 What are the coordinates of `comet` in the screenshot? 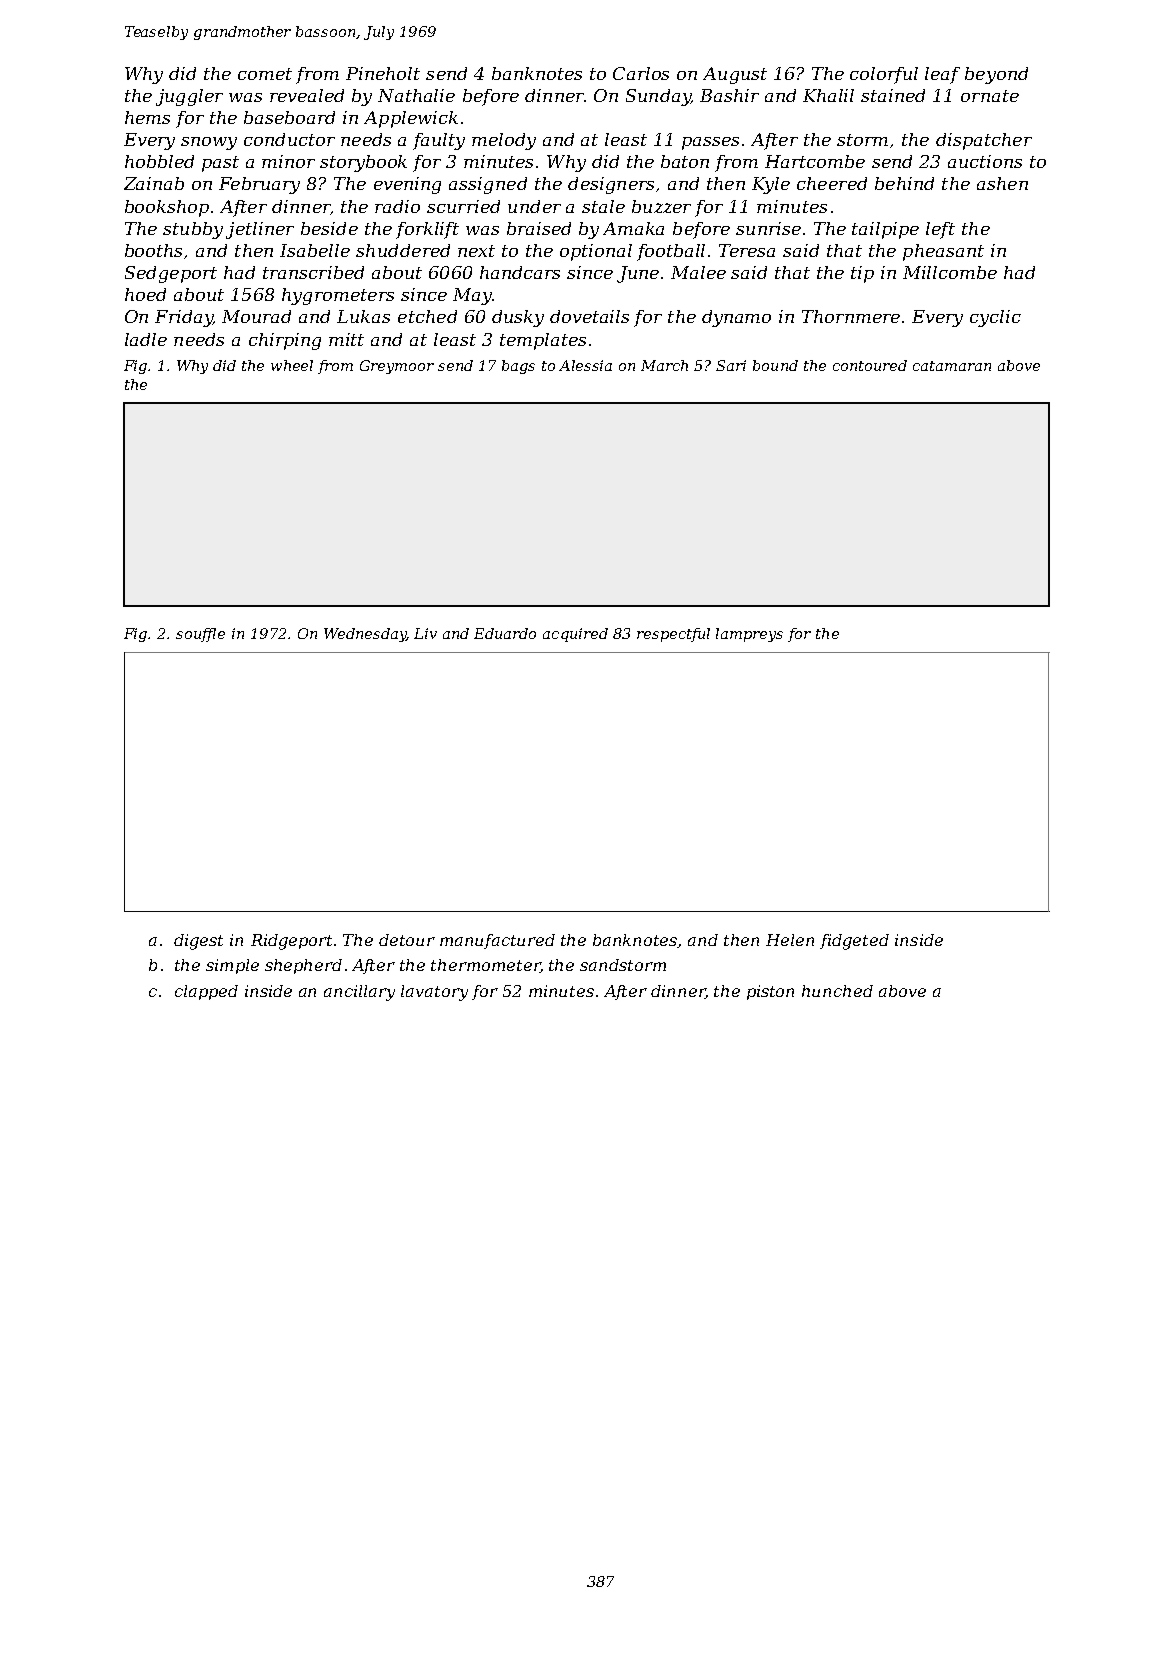 It's located at (265, 74).
